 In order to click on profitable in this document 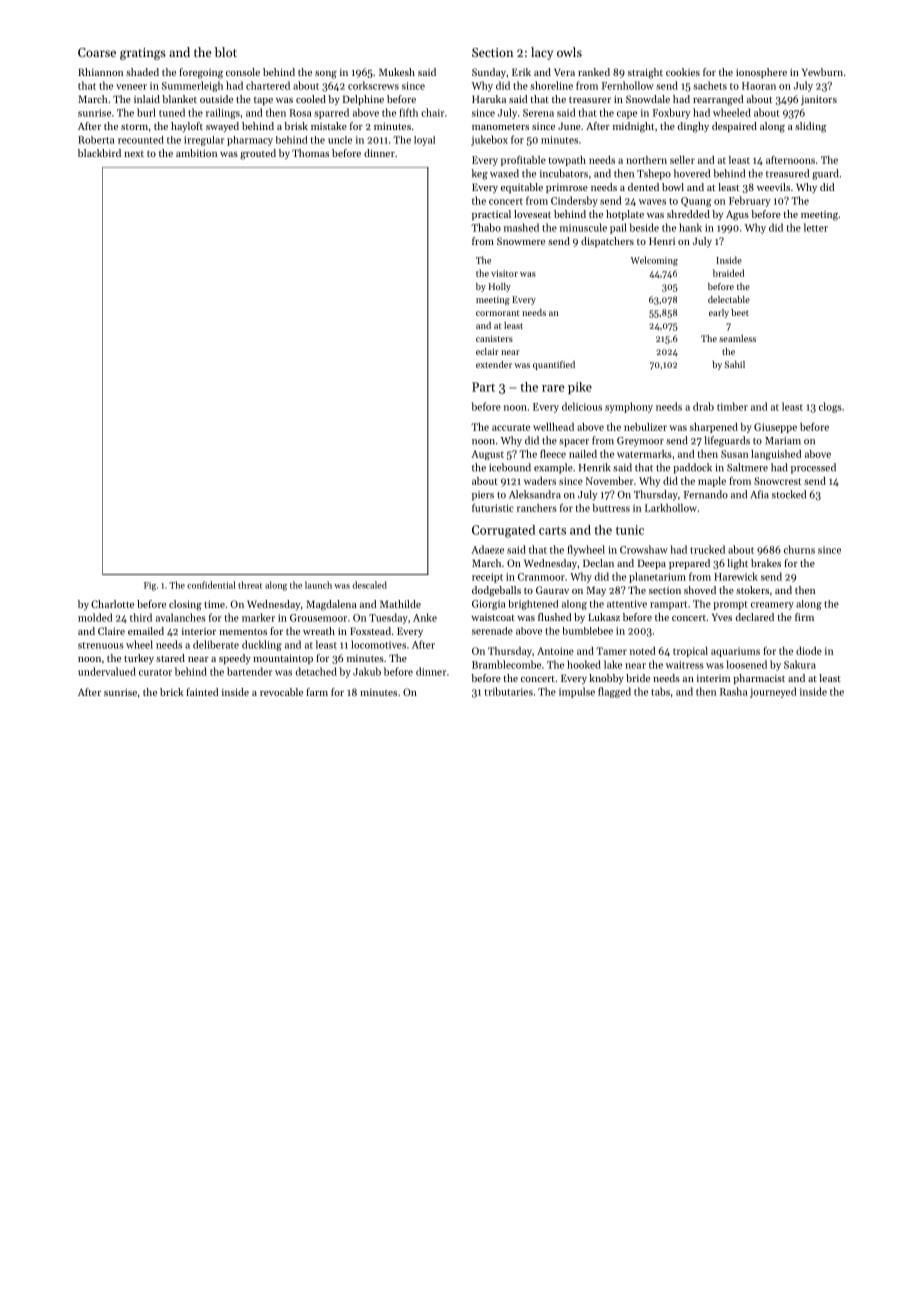, I will do `click(523, 161)`.
